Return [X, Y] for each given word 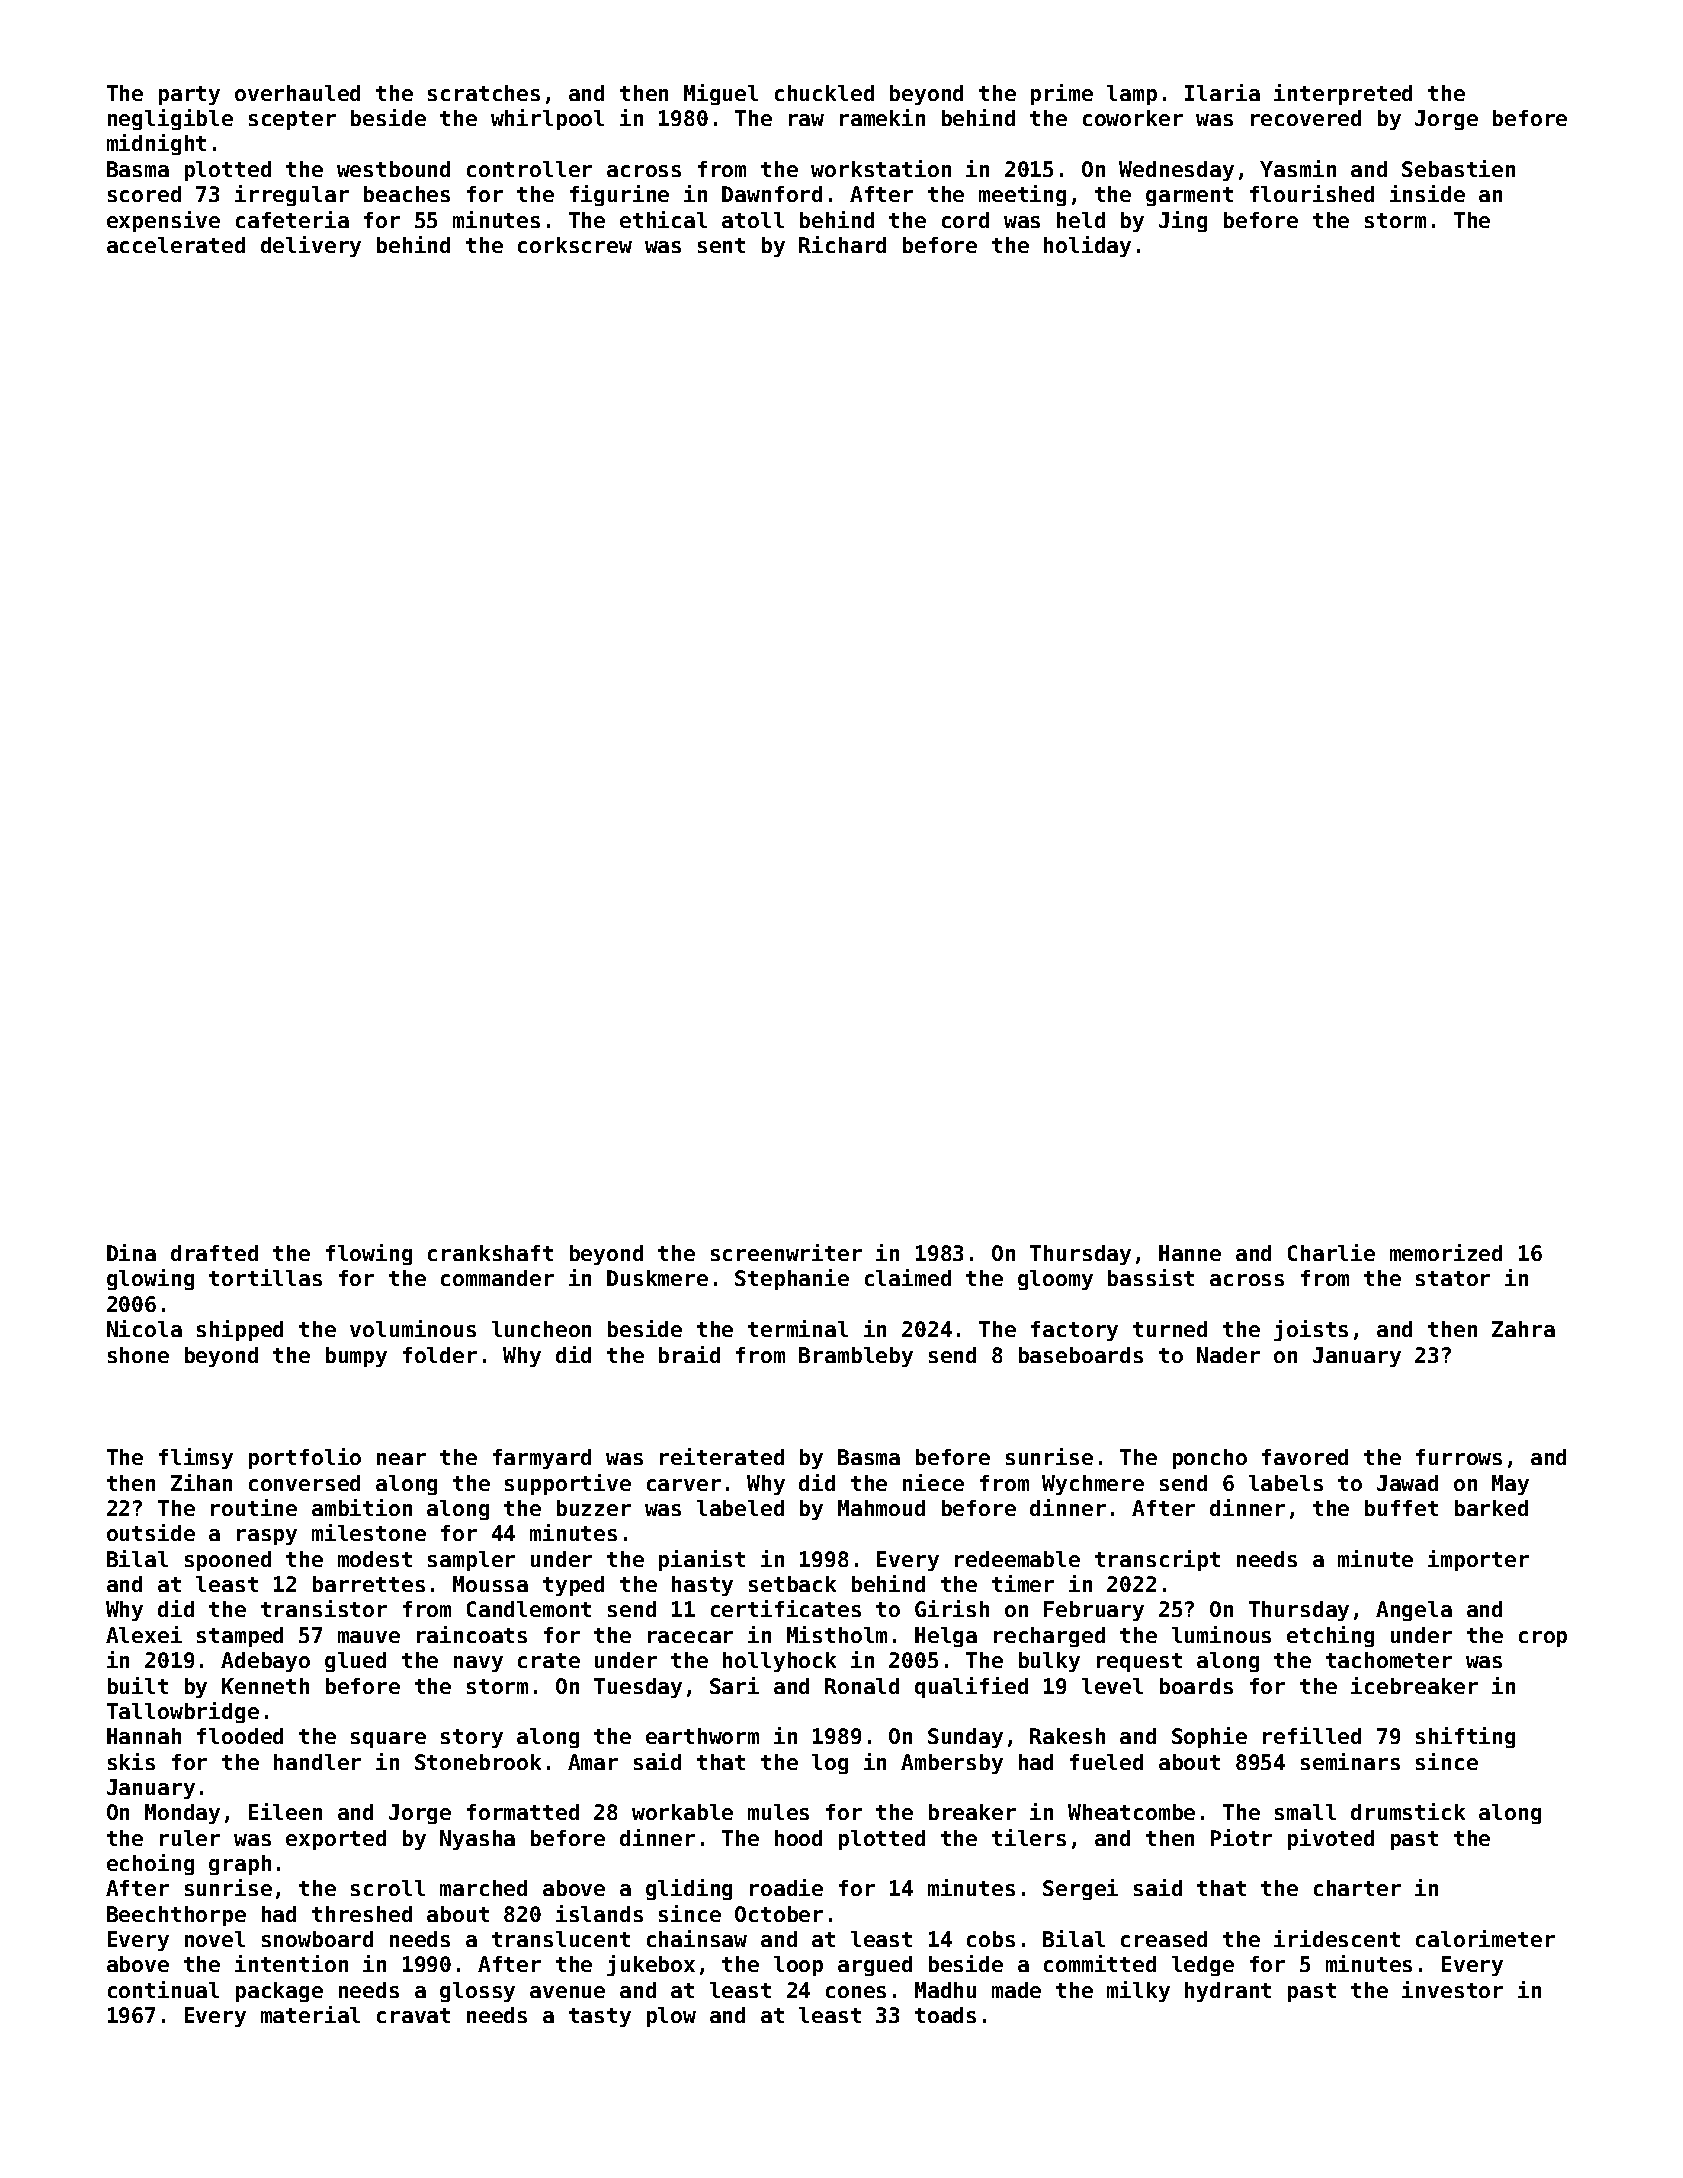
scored [144, 194]
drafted [214, 1253]
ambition [362, 1507]
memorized [1446, 1252]
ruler [190, 1838]
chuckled [824, 93]
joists [1311, 1330]
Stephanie [792, 1279]
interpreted [1343, 94]
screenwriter [786, 1252]
